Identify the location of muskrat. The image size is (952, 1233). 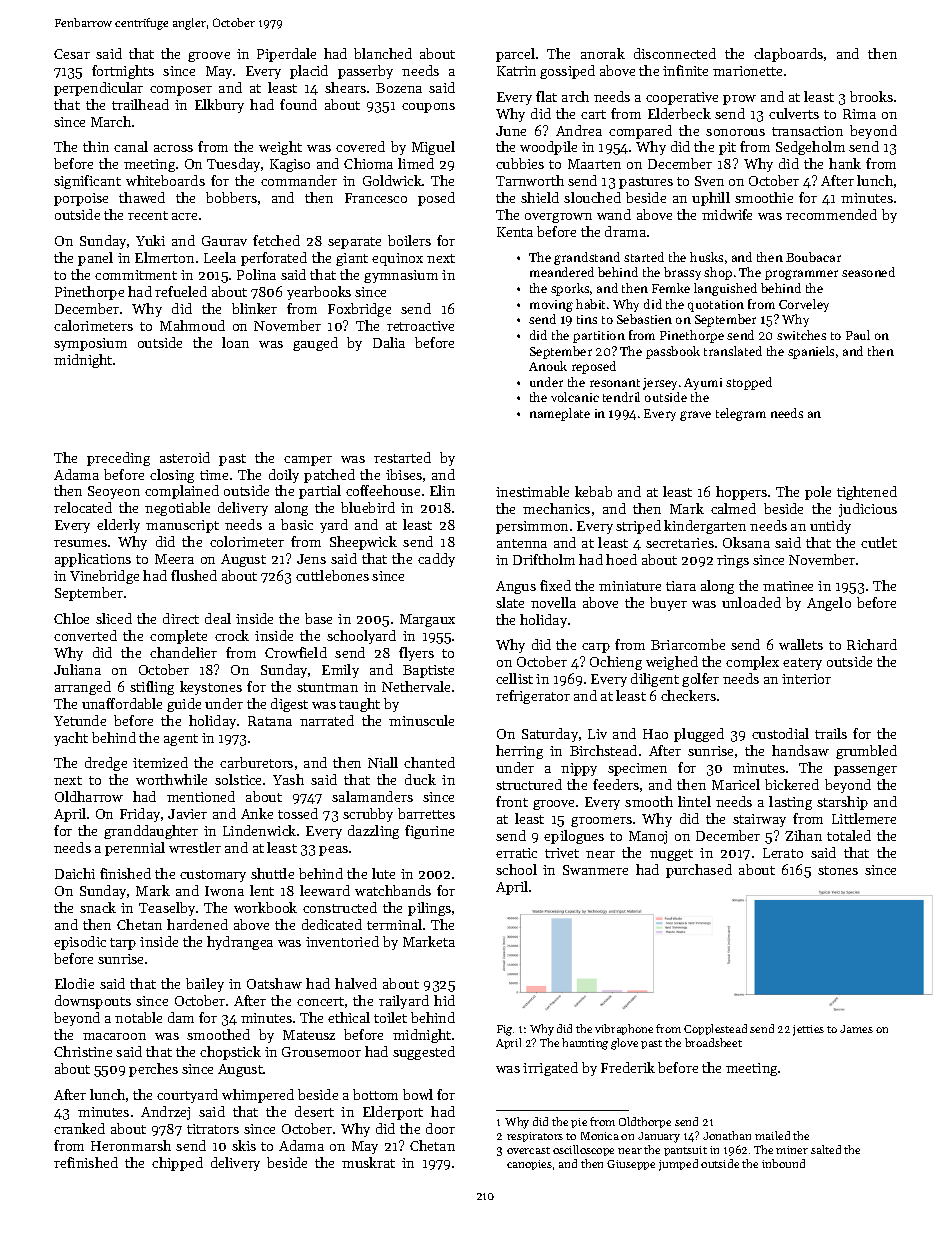
(368, 1162).
